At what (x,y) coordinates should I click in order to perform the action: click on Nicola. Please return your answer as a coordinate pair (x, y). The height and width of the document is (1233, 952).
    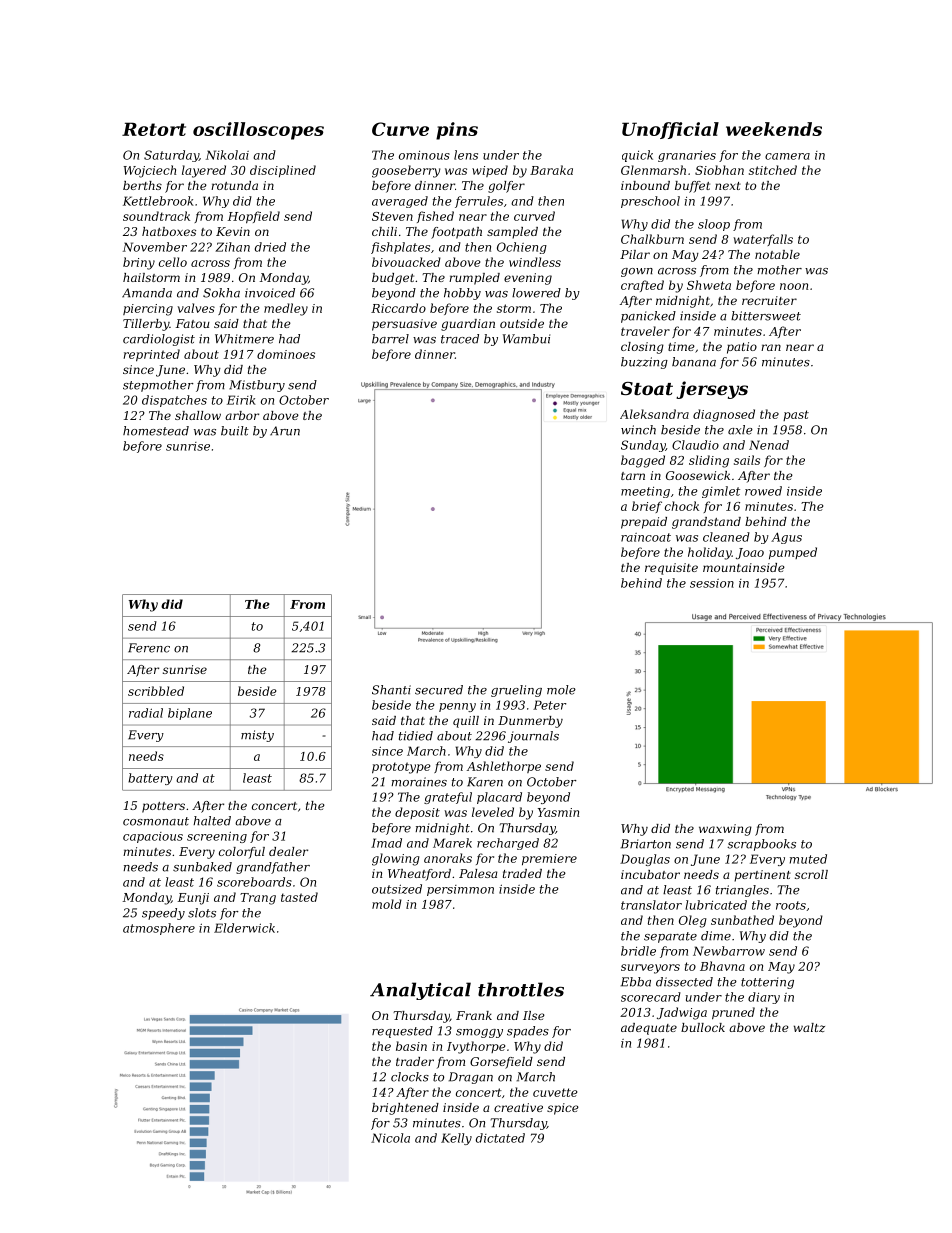
    Looking at the image, I should click on (390, 1138).
